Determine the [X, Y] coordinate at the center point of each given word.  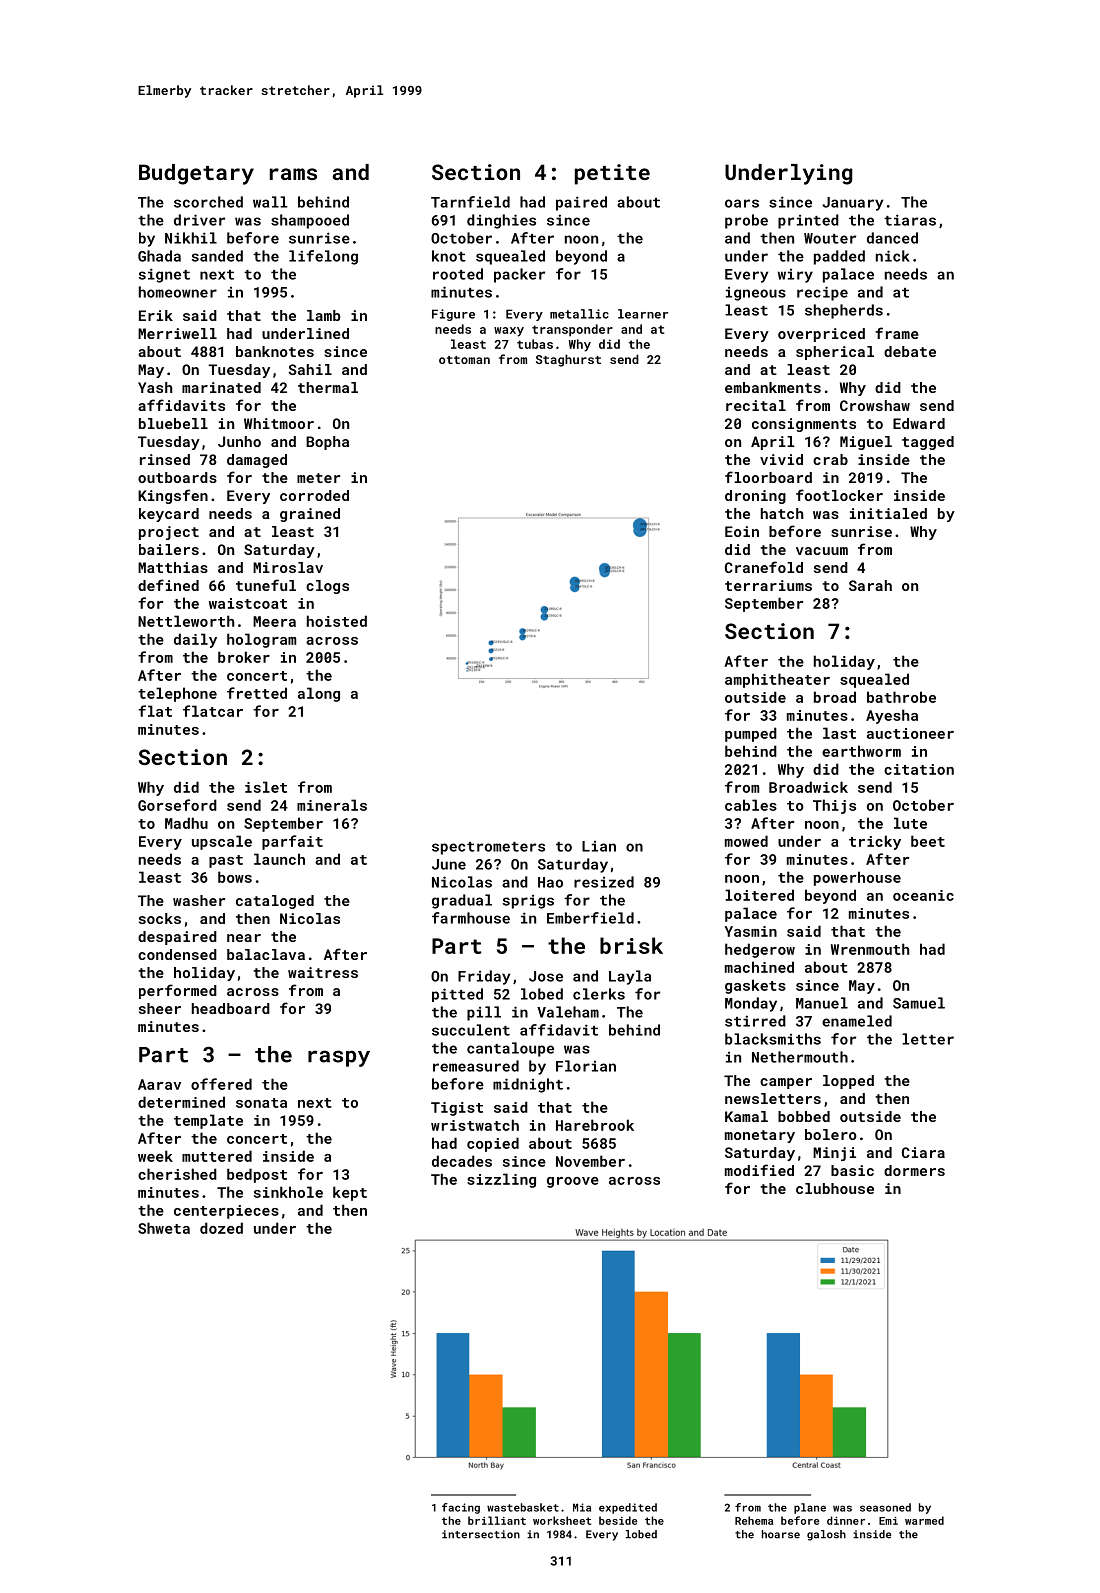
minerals [332, 805]
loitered [759, 895]
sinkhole [288, 1192]
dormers [914, 1170]
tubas [535, 344]
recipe [822, 293]
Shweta [164, 1228]
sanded [217, 256]
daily [195, 640]
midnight [528, 1085]
